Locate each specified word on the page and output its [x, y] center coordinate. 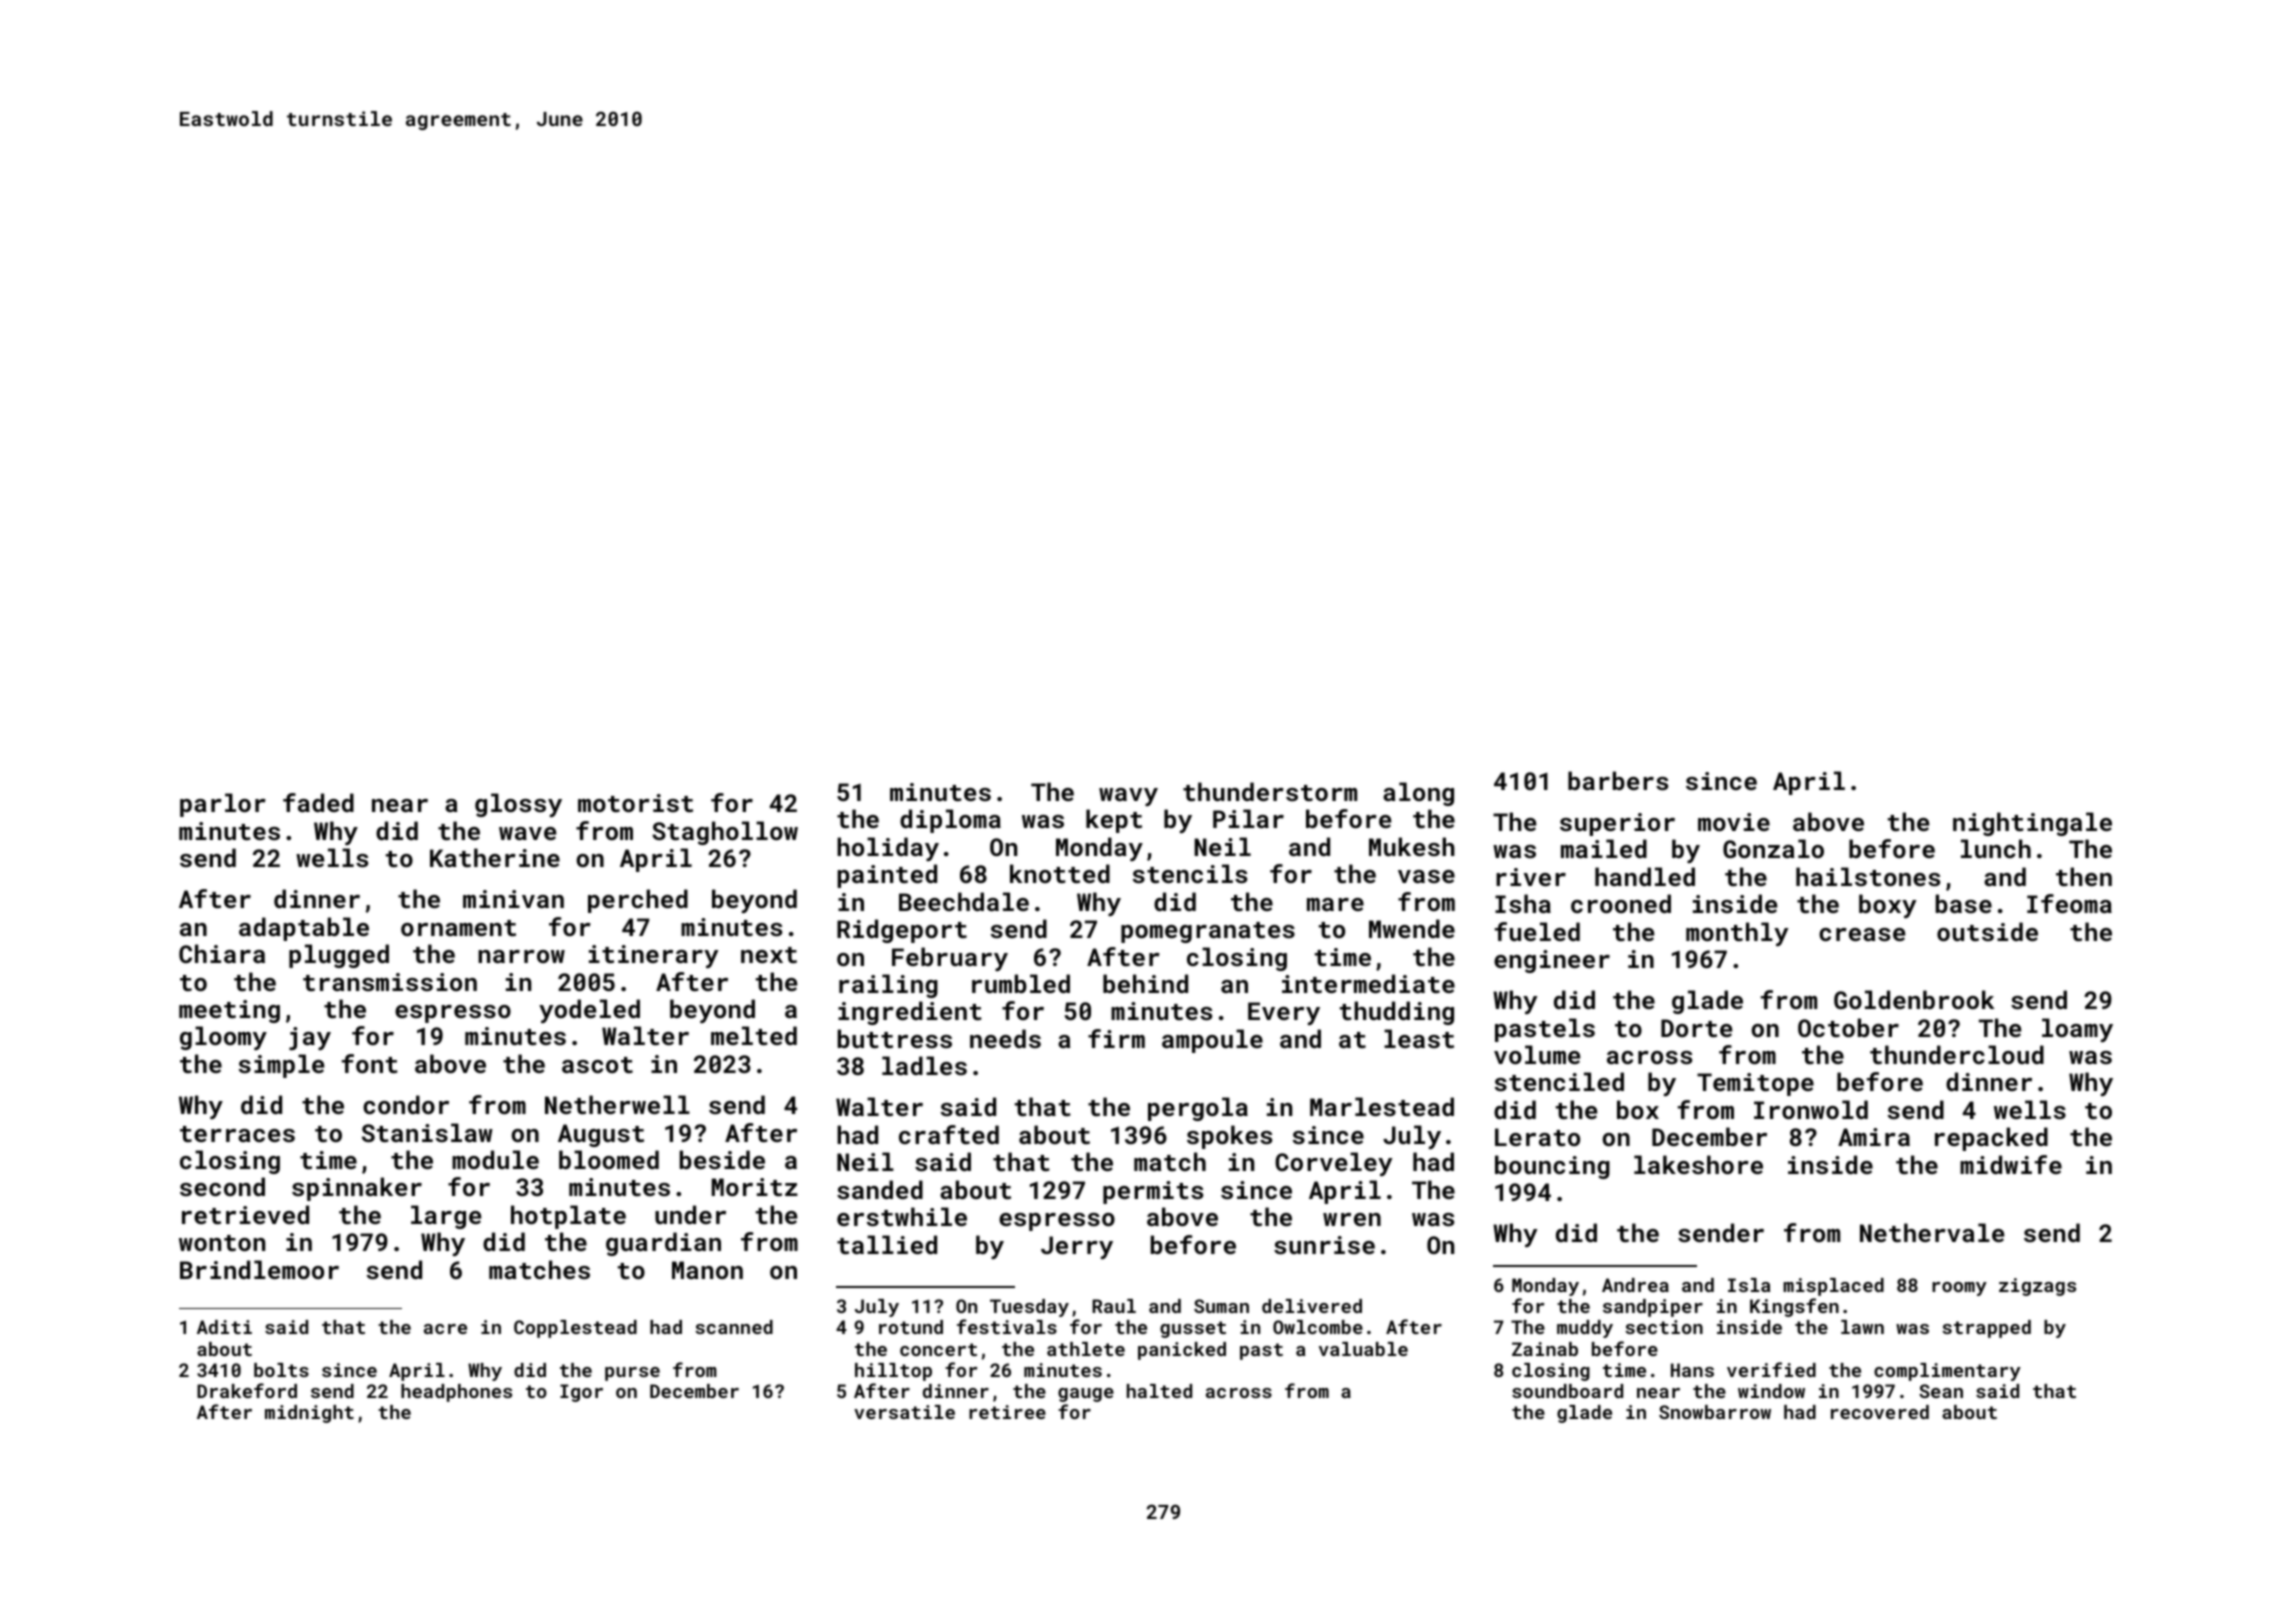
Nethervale [1932, 1232]
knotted [1060, 873]
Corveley [1333, 1164]
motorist [635, 803]
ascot [597, 1065]
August [601, 1135]
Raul [1114, 1306]
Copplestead [575, 1329]
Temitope [1755, 1084]
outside [1987, 931]
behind [1145, 983]
